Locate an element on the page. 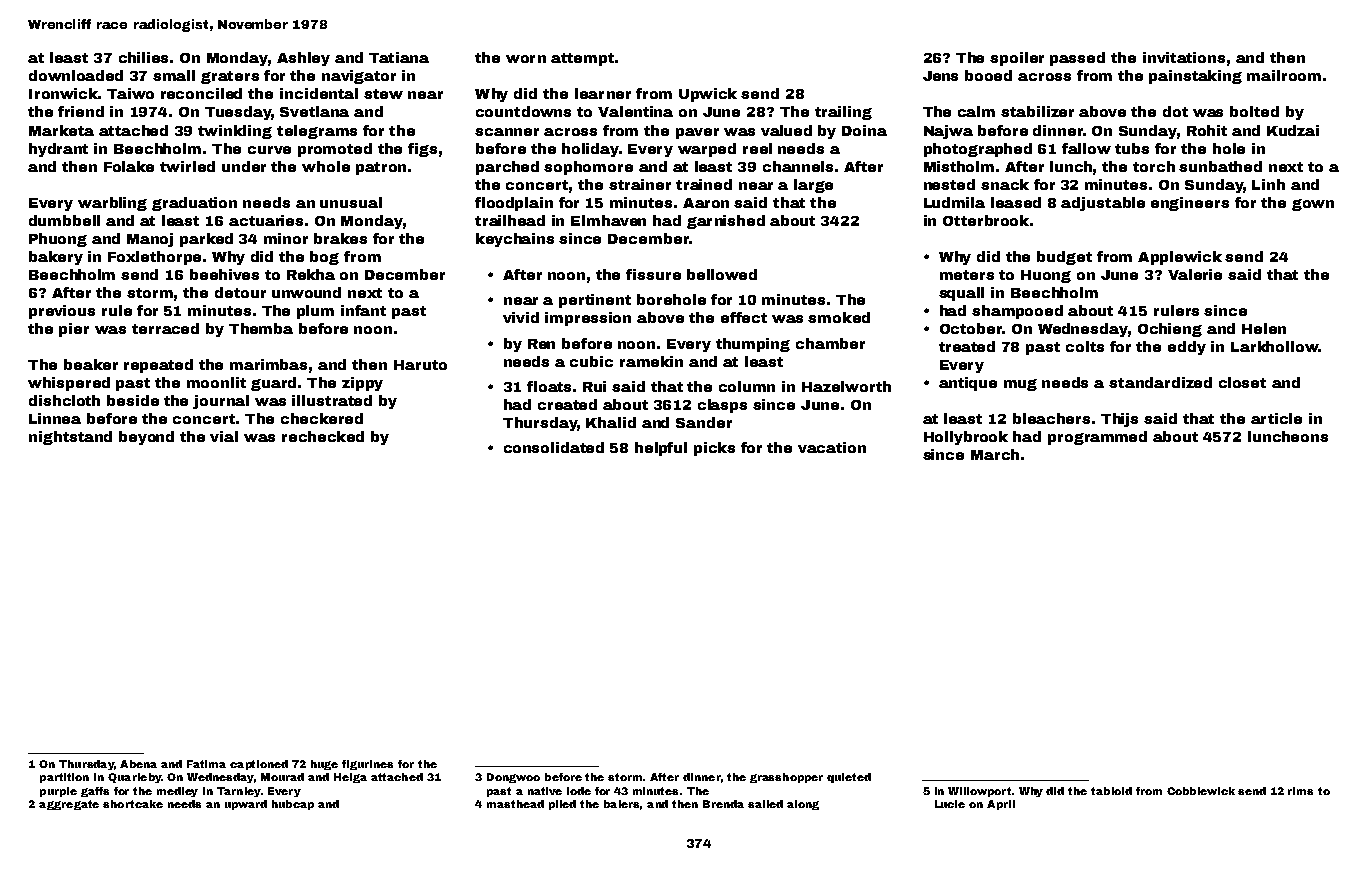 The width and height of the image is (1372, 887). vial is located at coordinates (224, 436).
